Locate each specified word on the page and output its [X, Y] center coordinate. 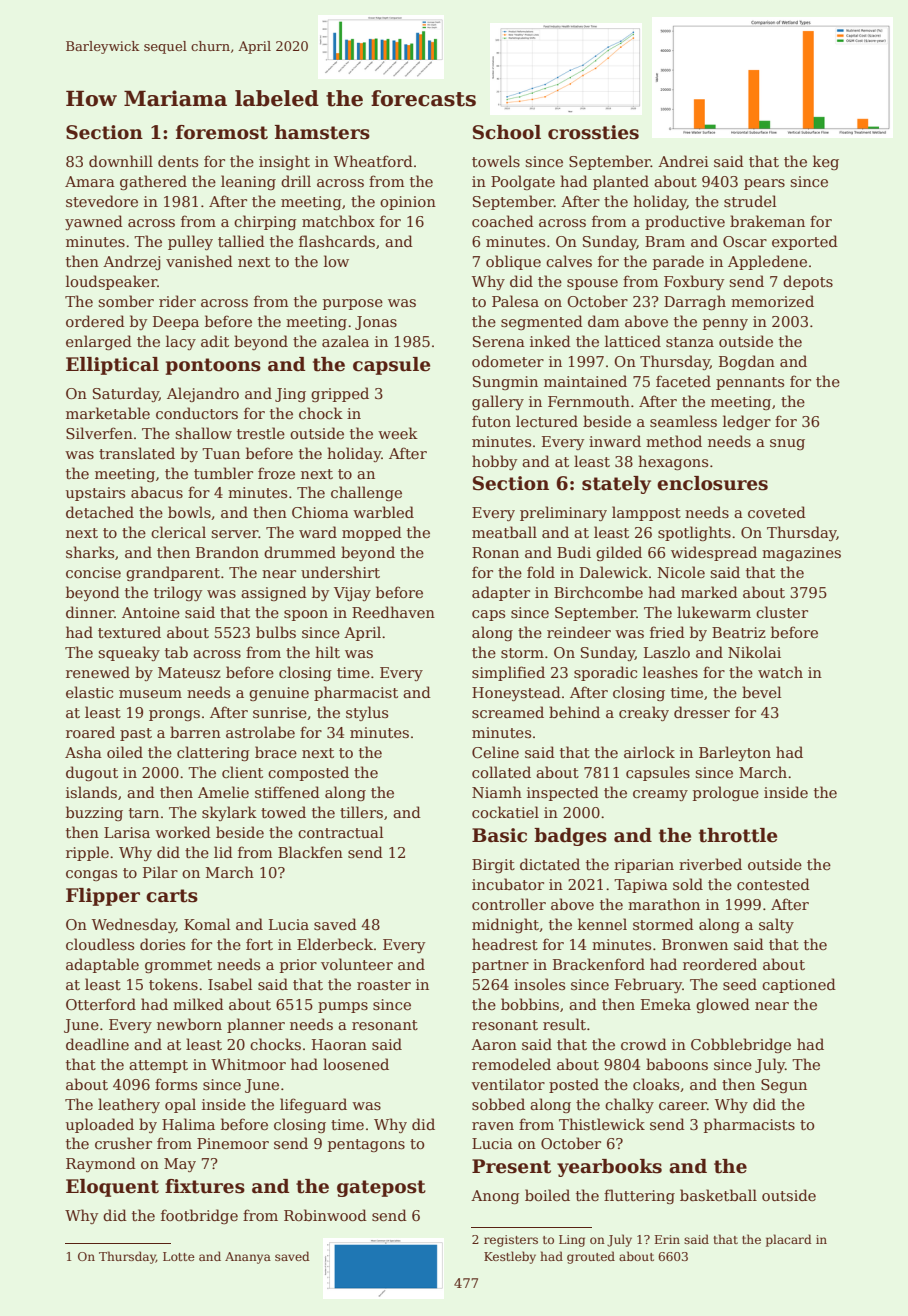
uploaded [100, 1125]
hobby [494, 462]
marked [709, 592]
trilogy [178, 593]
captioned [799, 985]
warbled [383, 512]
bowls [189, 512]
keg [826, 162]
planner [256, 1025]
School [507, 132]
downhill [121, 161]
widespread [714, 553]
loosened [356, 1064]
